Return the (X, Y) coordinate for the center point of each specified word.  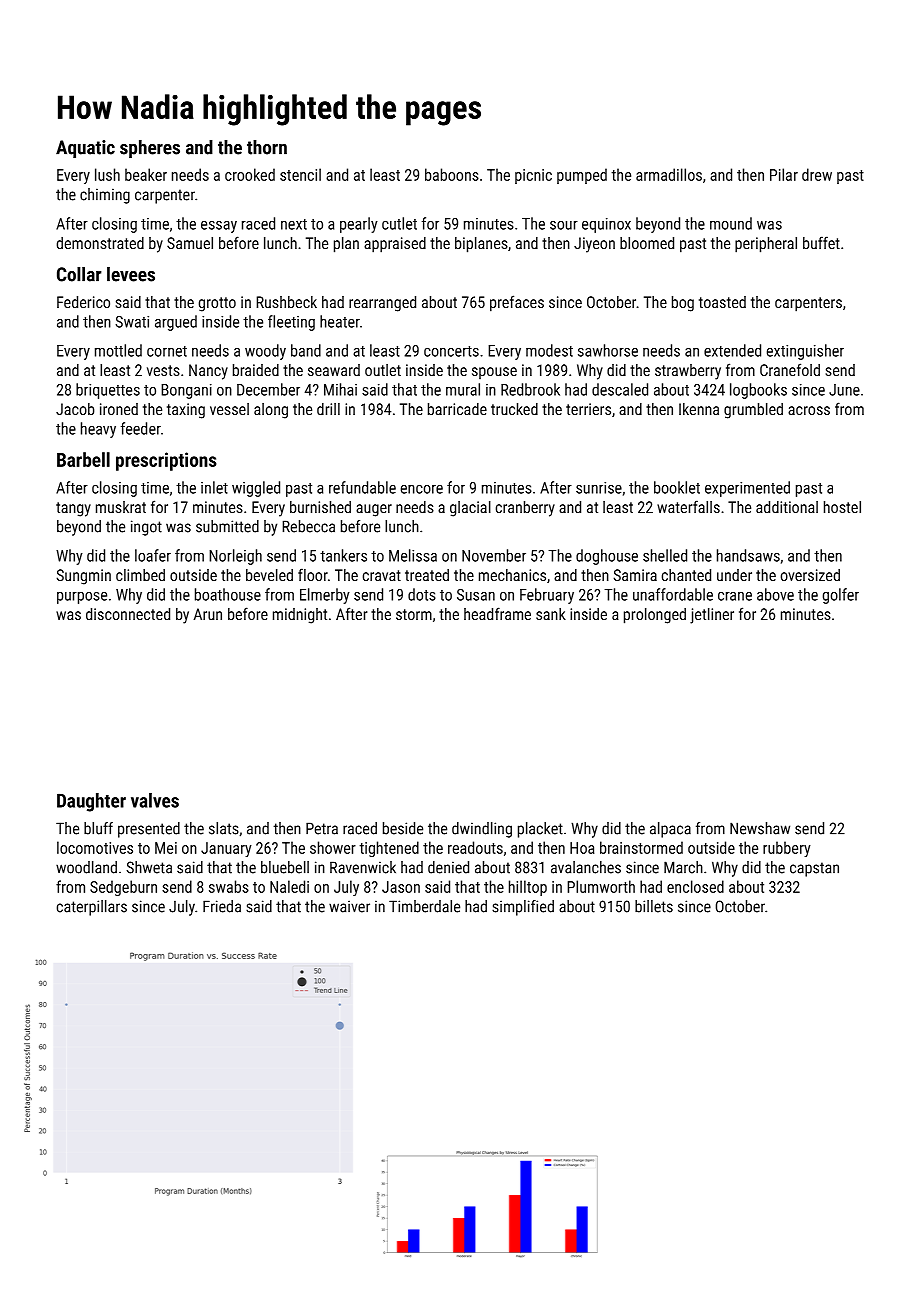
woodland (86, 867)
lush (107, 174)
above (775, 594)
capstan (814, 869)
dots (422, 594)
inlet (214, 487)
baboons (452, 174)
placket (540, 830)
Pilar (784, 174)
